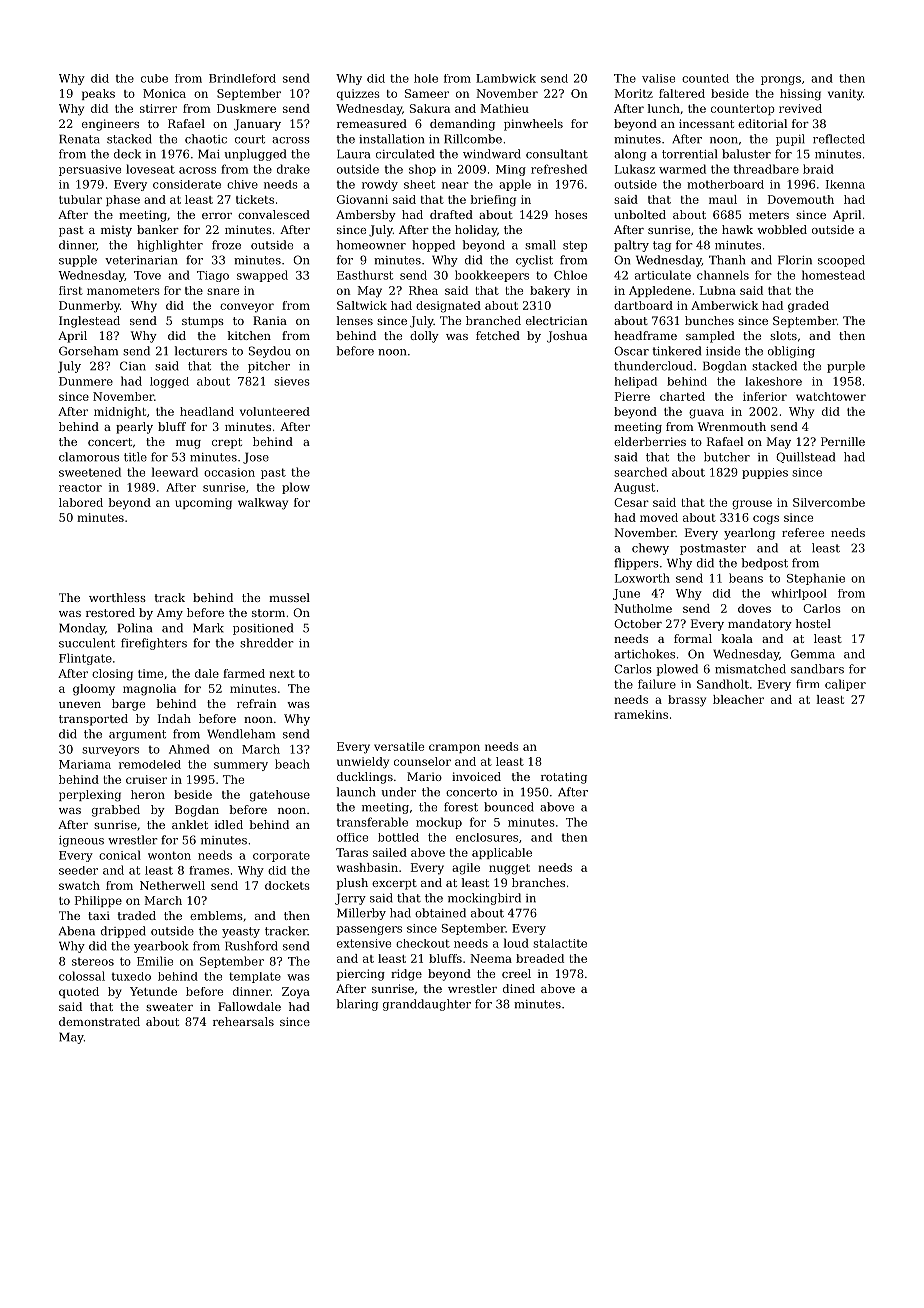  Describe the element at coordinates (538, 882) in the screenshot. I see `branches` at that location.
